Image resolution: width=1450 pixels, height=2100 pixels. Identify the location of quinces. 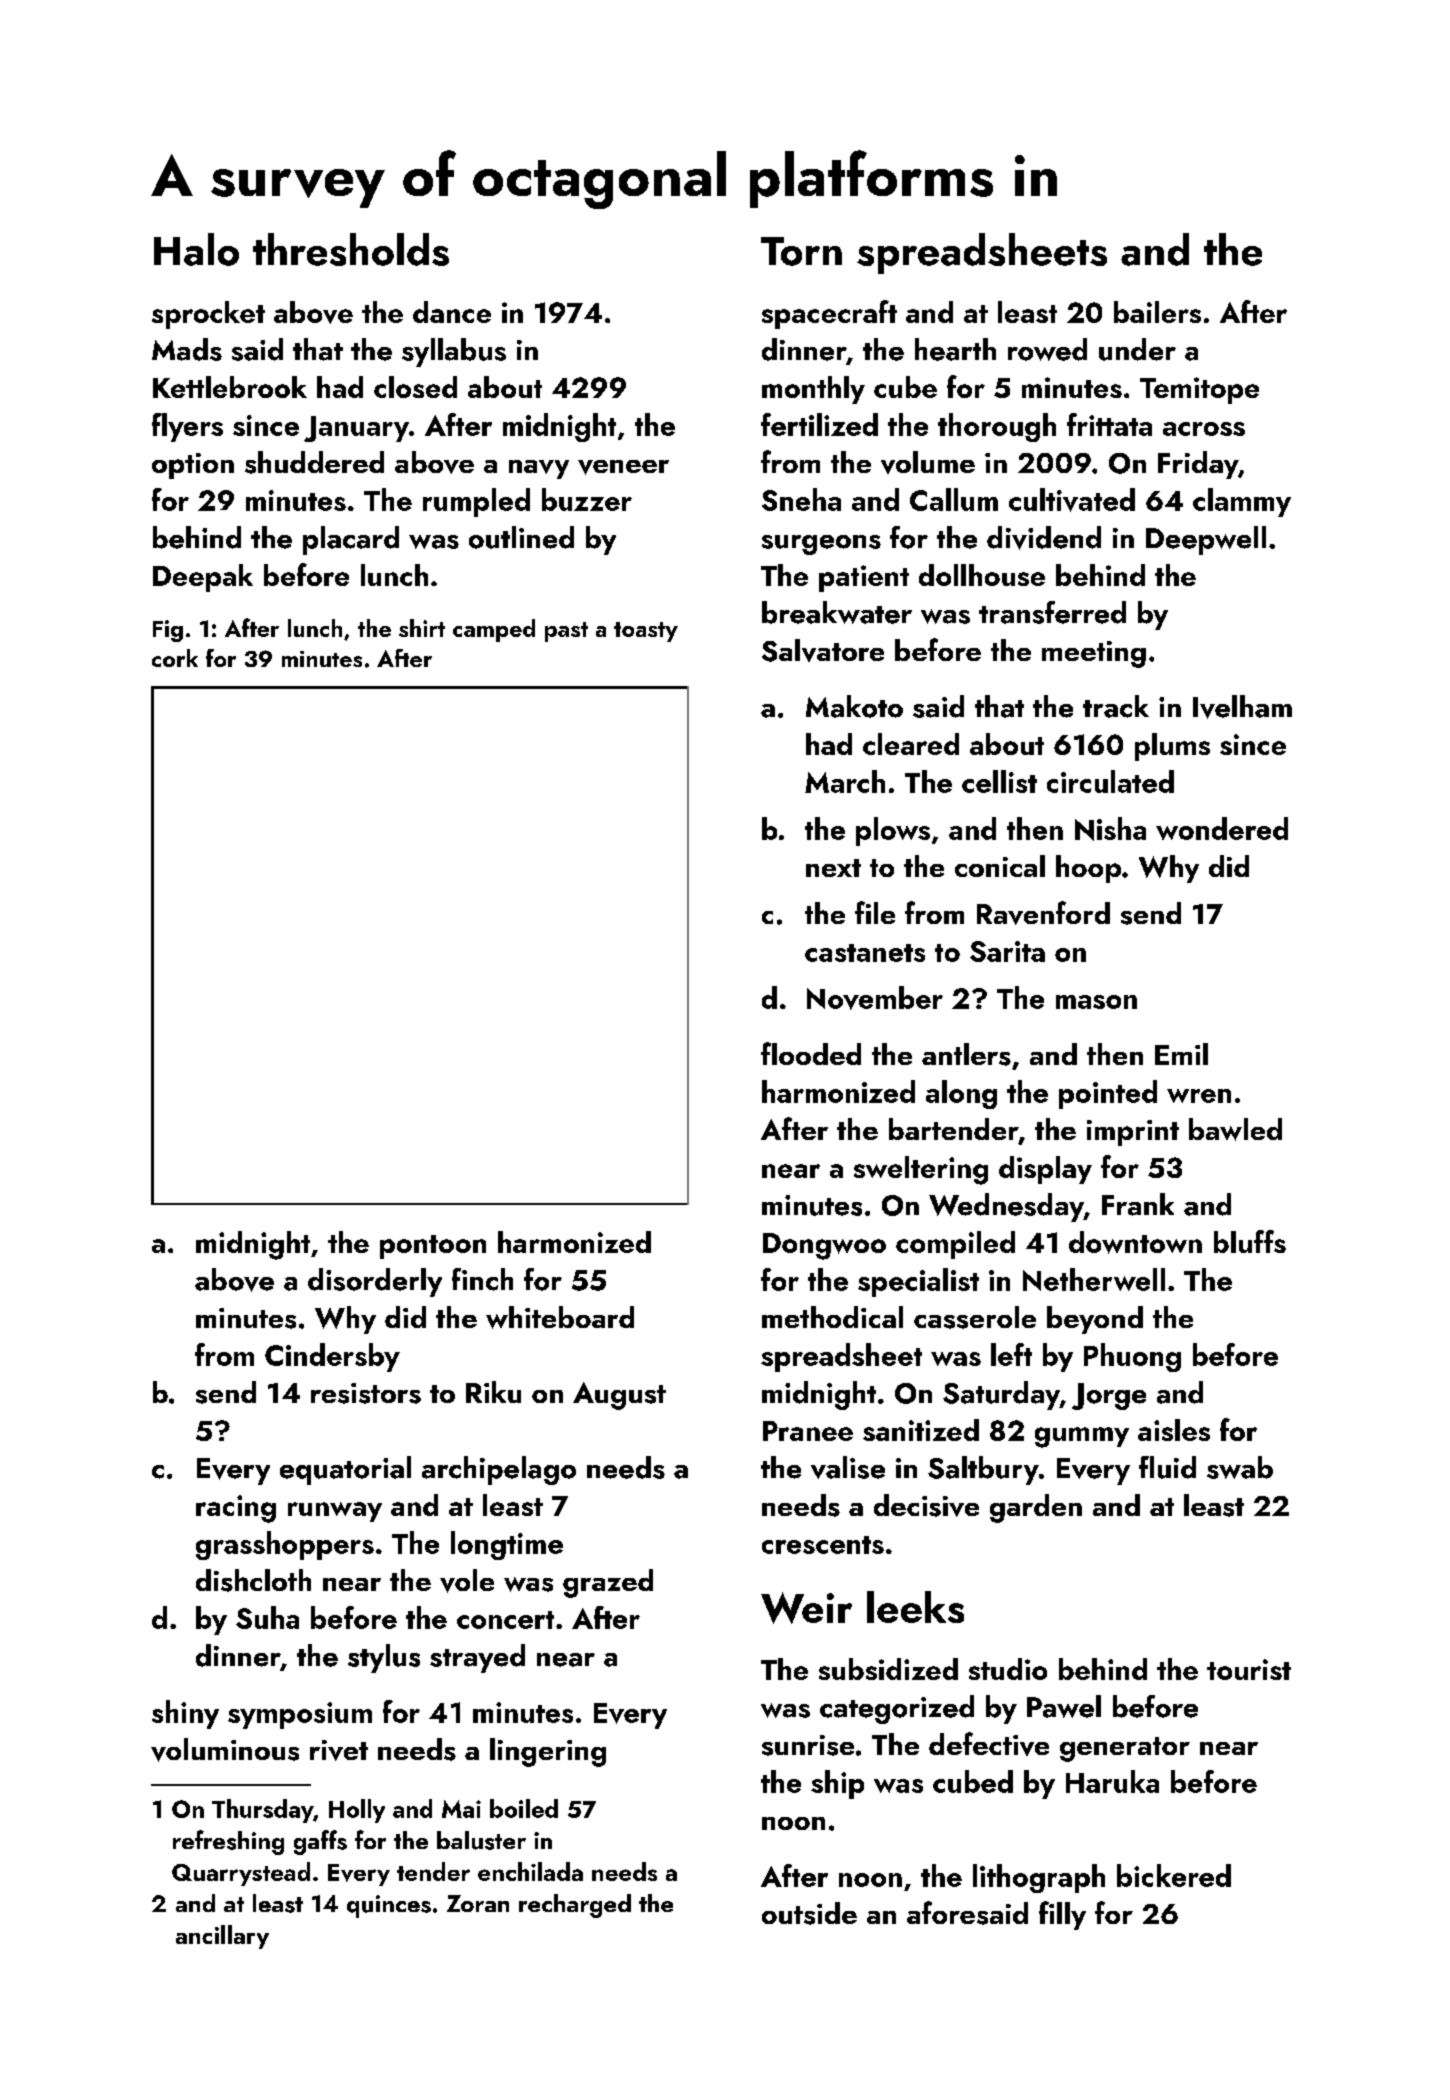
(389, 1906).
